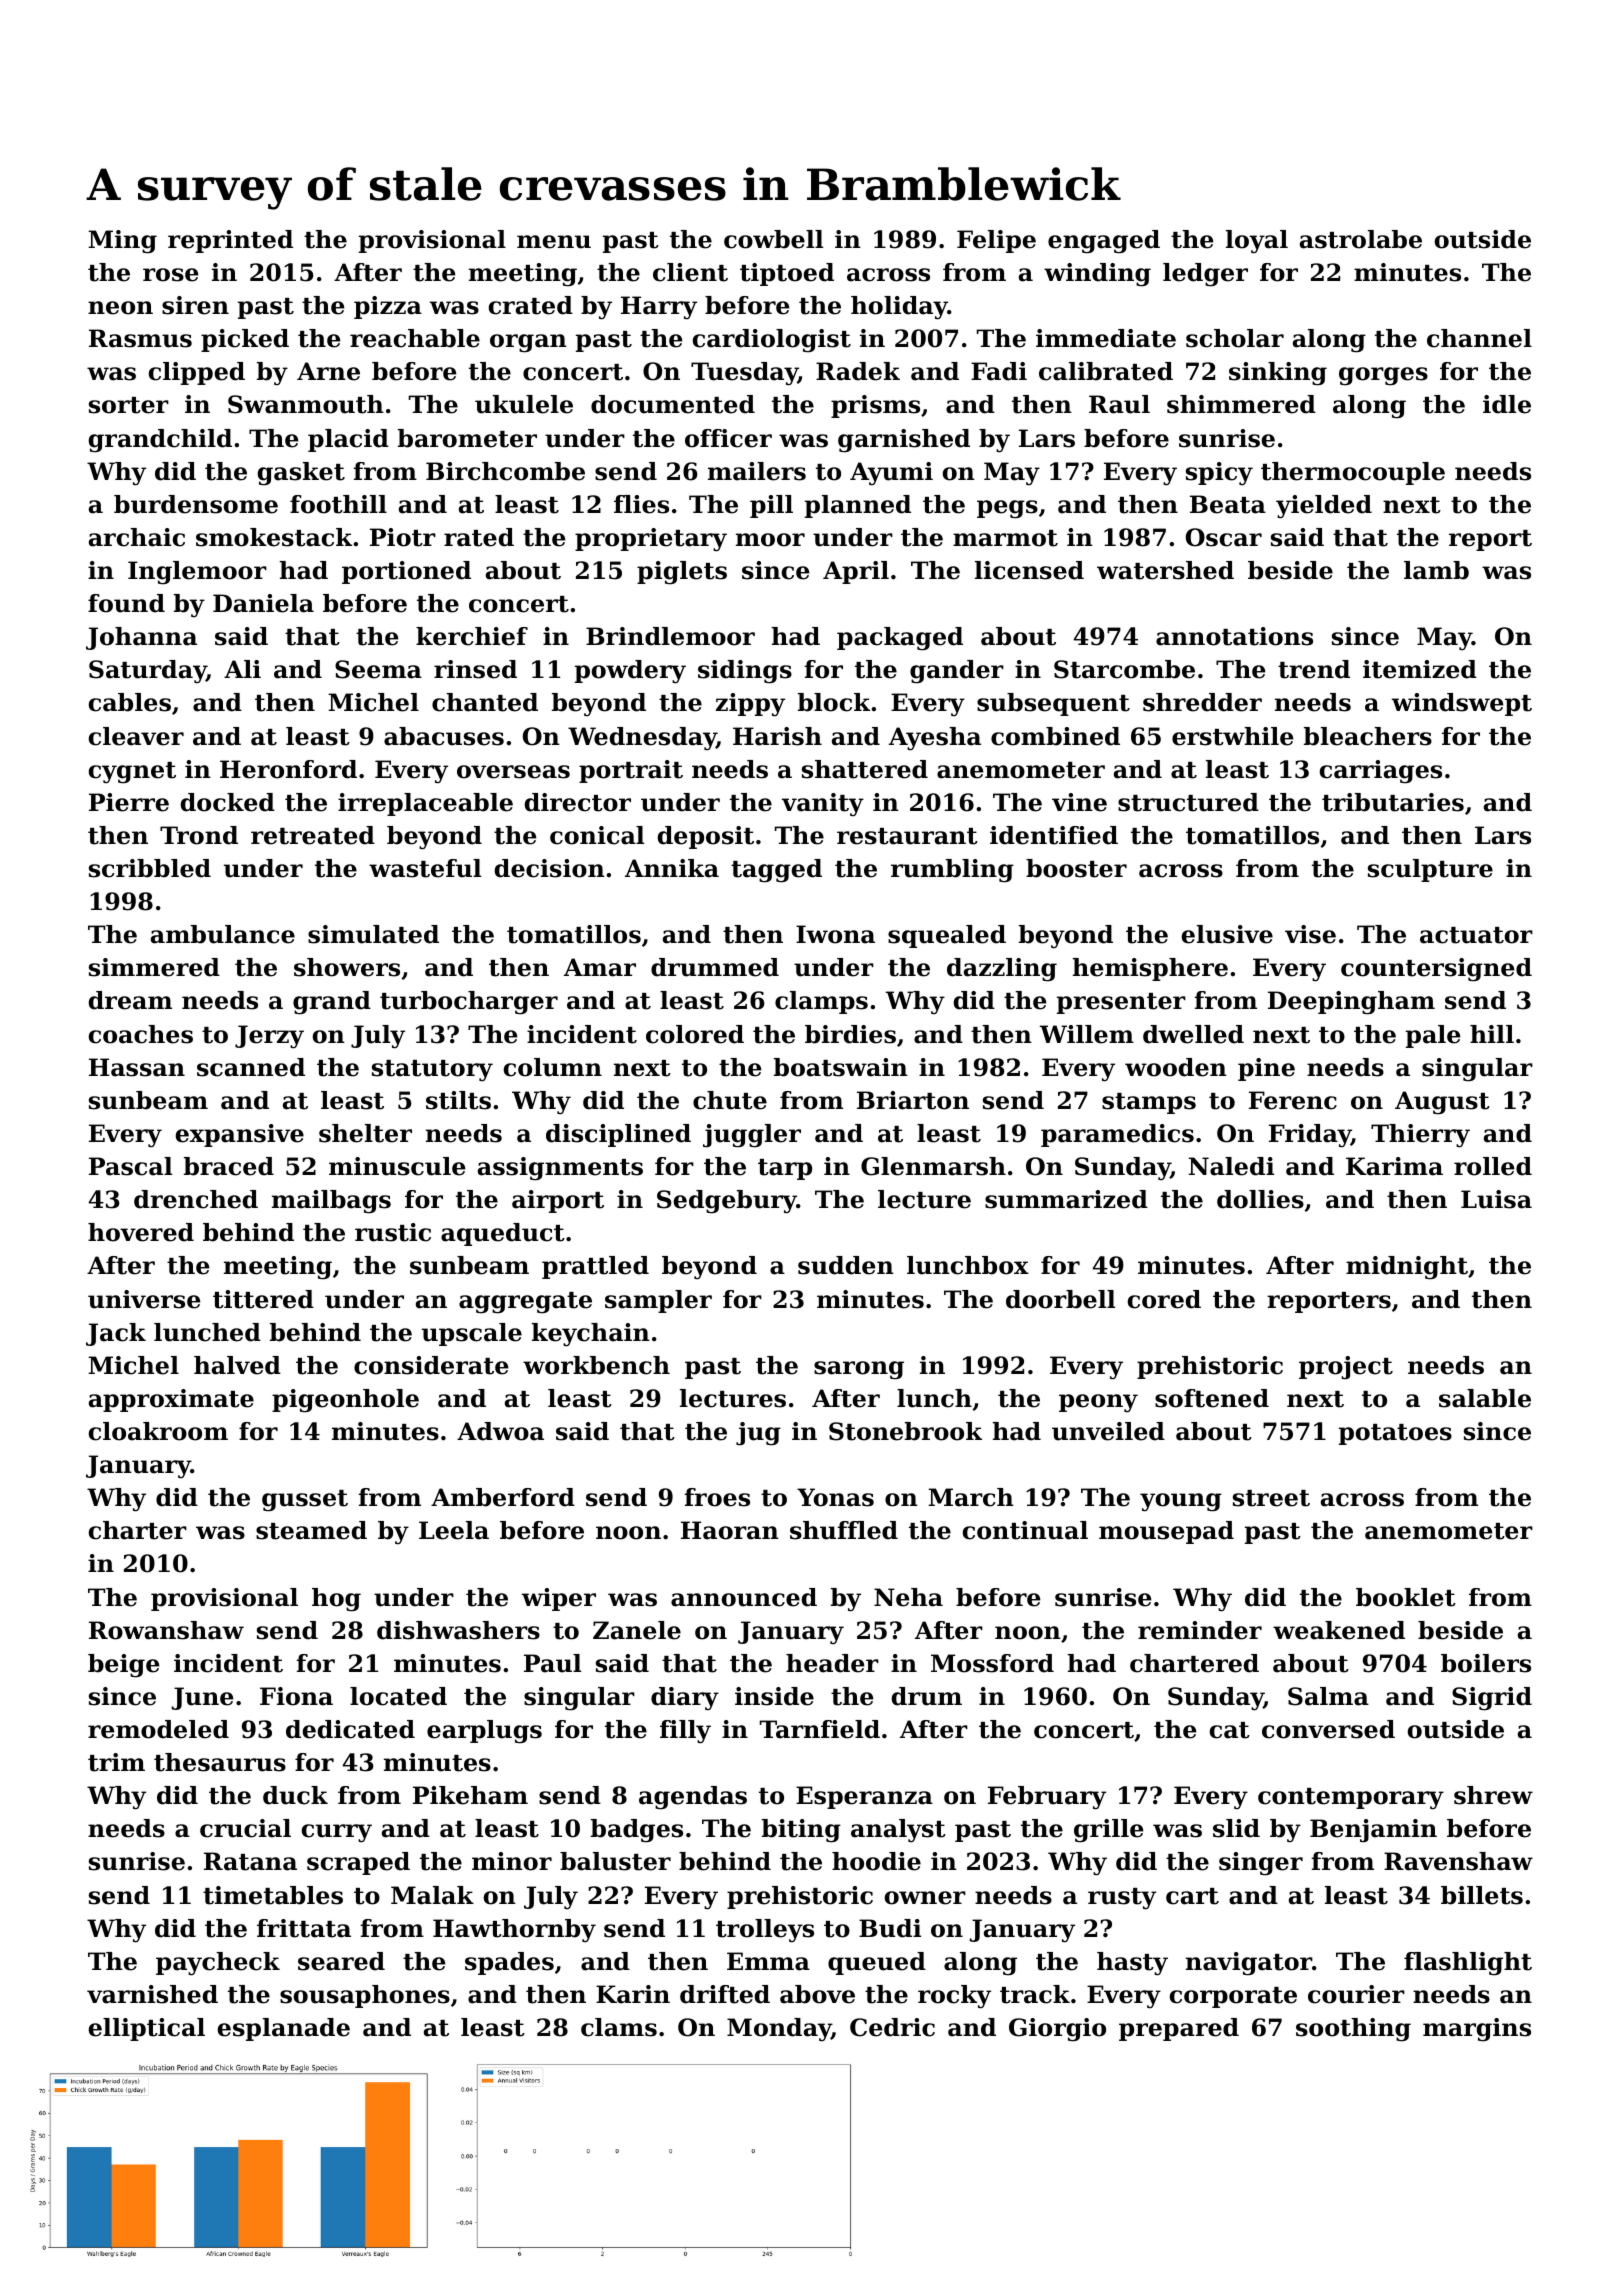 The width and height of the screenshot is (1620, 2292). I want to click on margins, so click(1477, 2030).
